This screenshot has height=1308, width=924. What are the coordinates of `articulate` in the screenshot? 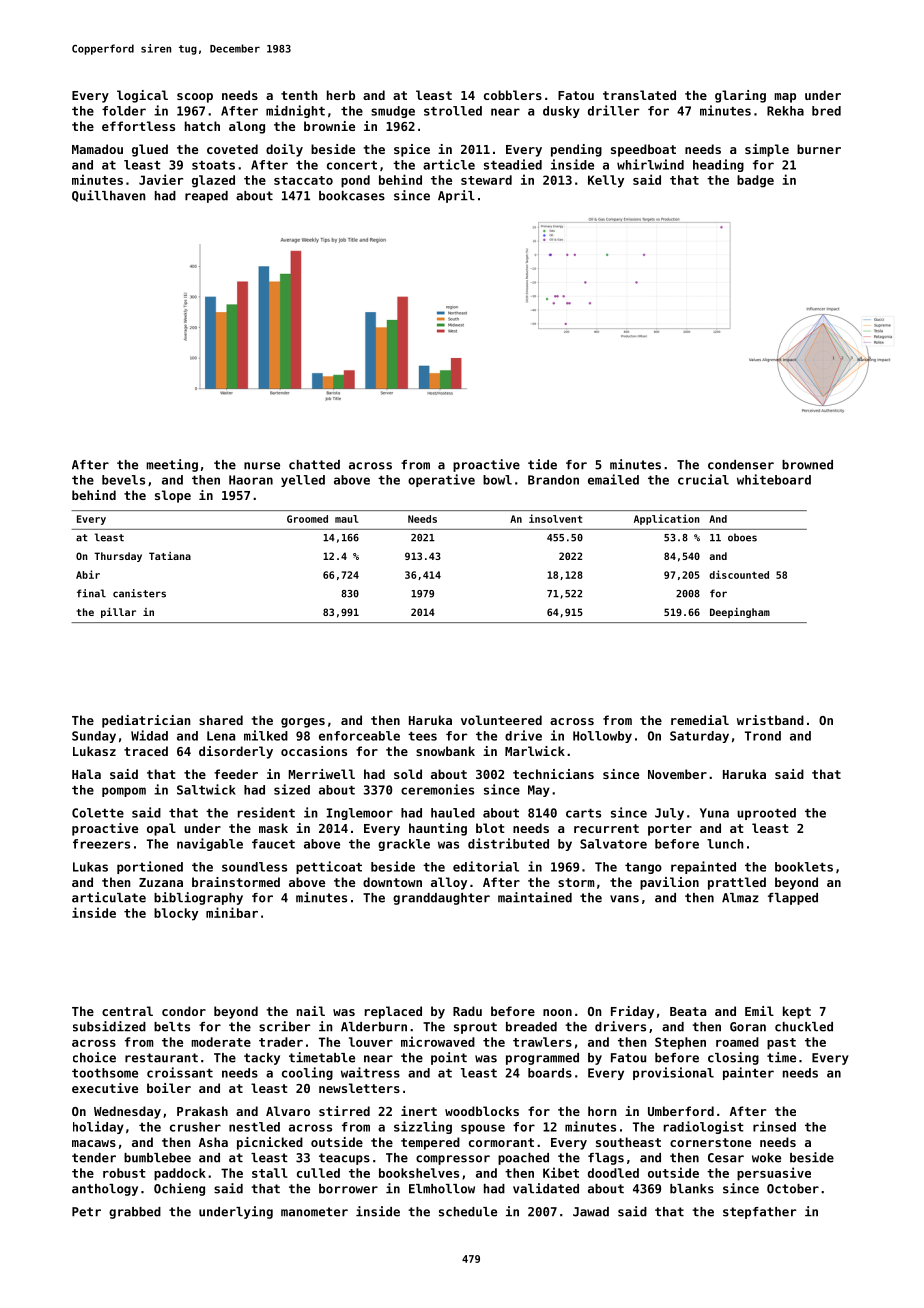 It's located at (109, 897).
